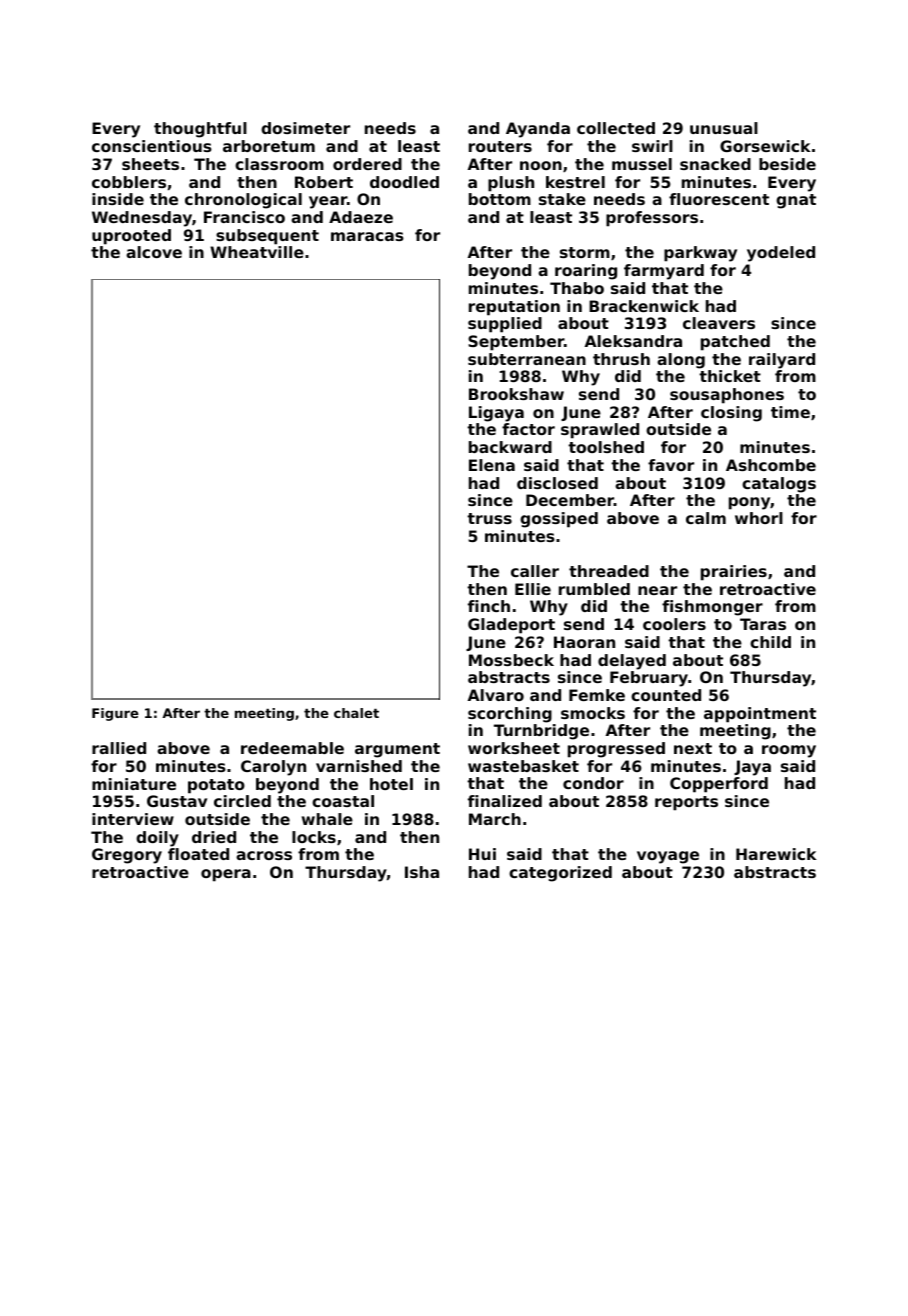 The width and height of the screenshot is (908, 1316). I want to click on smocks, so click(593, 713).
